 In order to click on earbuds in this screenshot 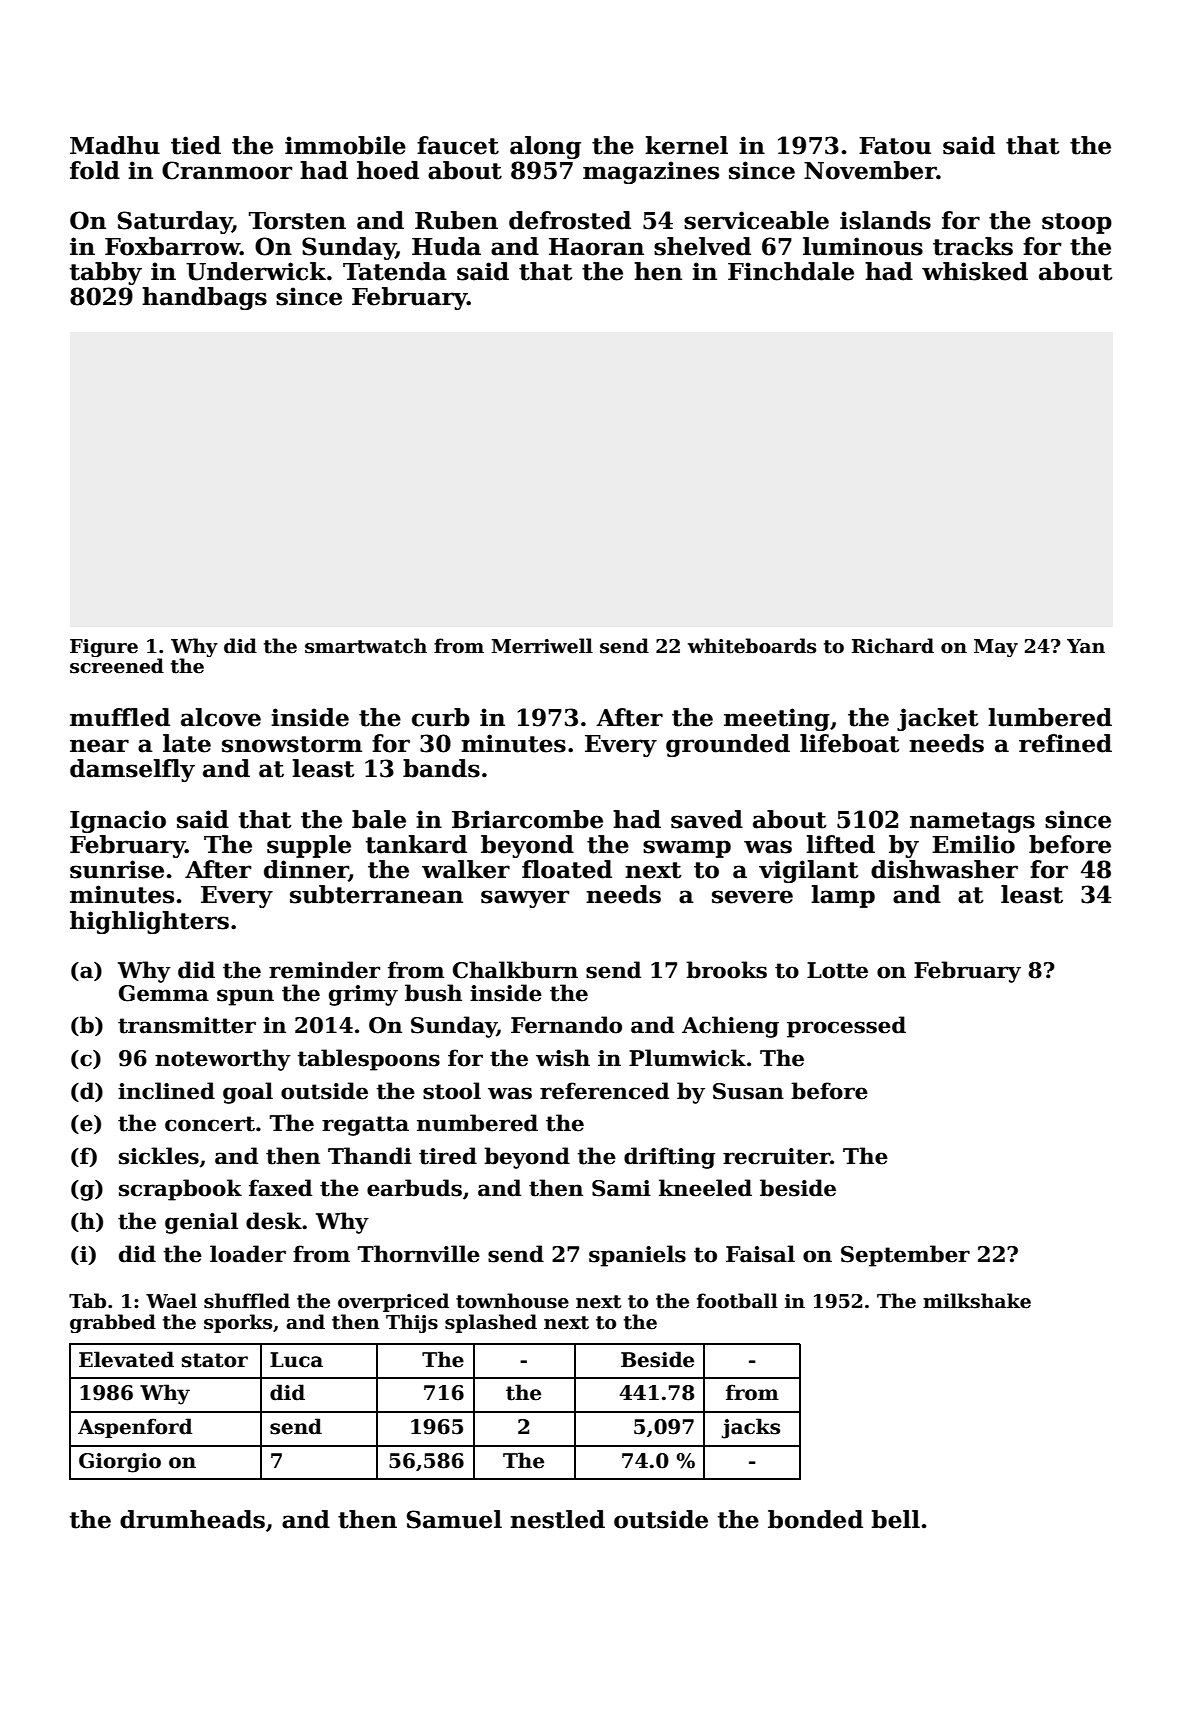, I will do `click(414, 1188)`.
